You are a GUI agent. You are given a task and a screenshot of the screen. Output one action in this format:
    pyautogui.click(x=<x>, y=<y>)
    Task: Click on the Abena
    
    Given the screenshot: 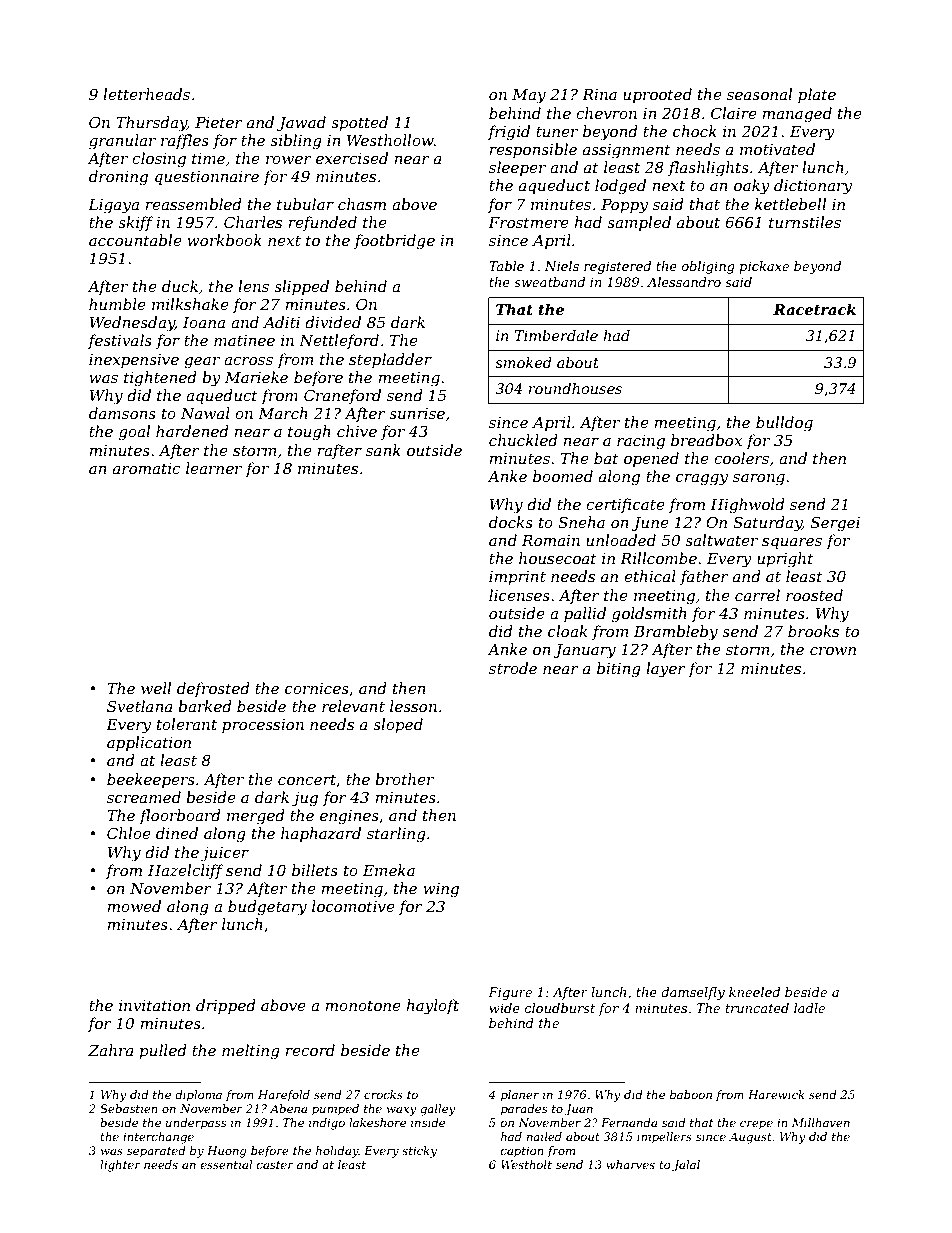 What is the action you would take?
    pyautogui.click(x=288, y=1108)
